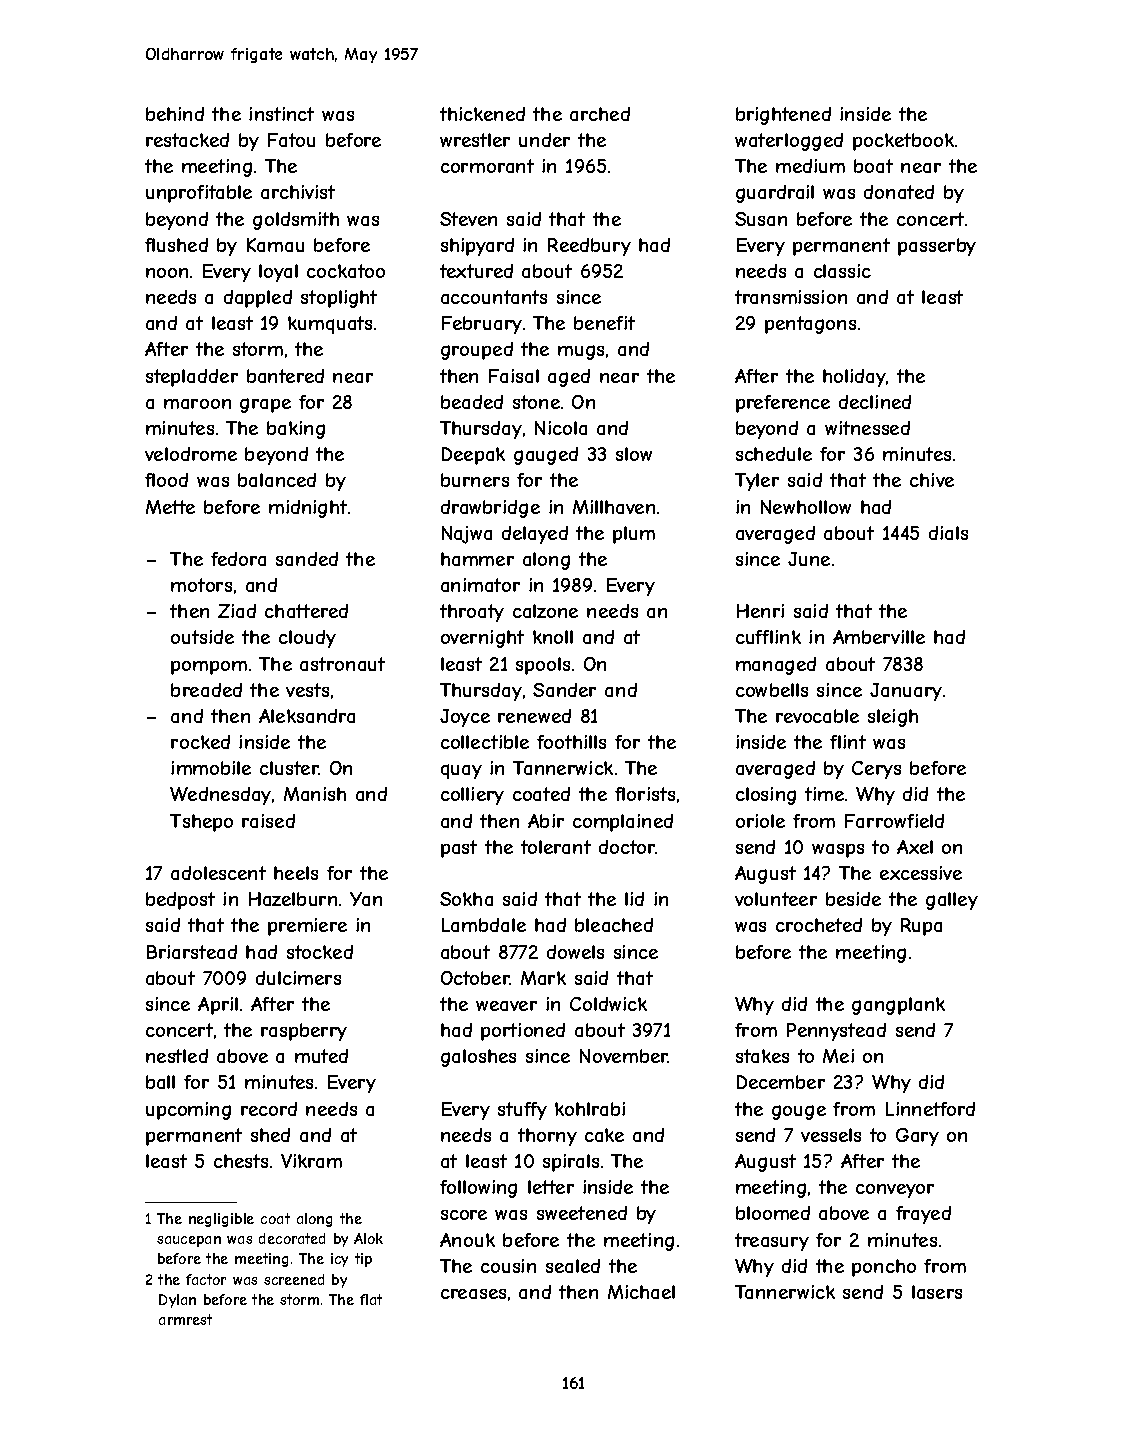  I want to click on poncho, so click(884, 1268).
